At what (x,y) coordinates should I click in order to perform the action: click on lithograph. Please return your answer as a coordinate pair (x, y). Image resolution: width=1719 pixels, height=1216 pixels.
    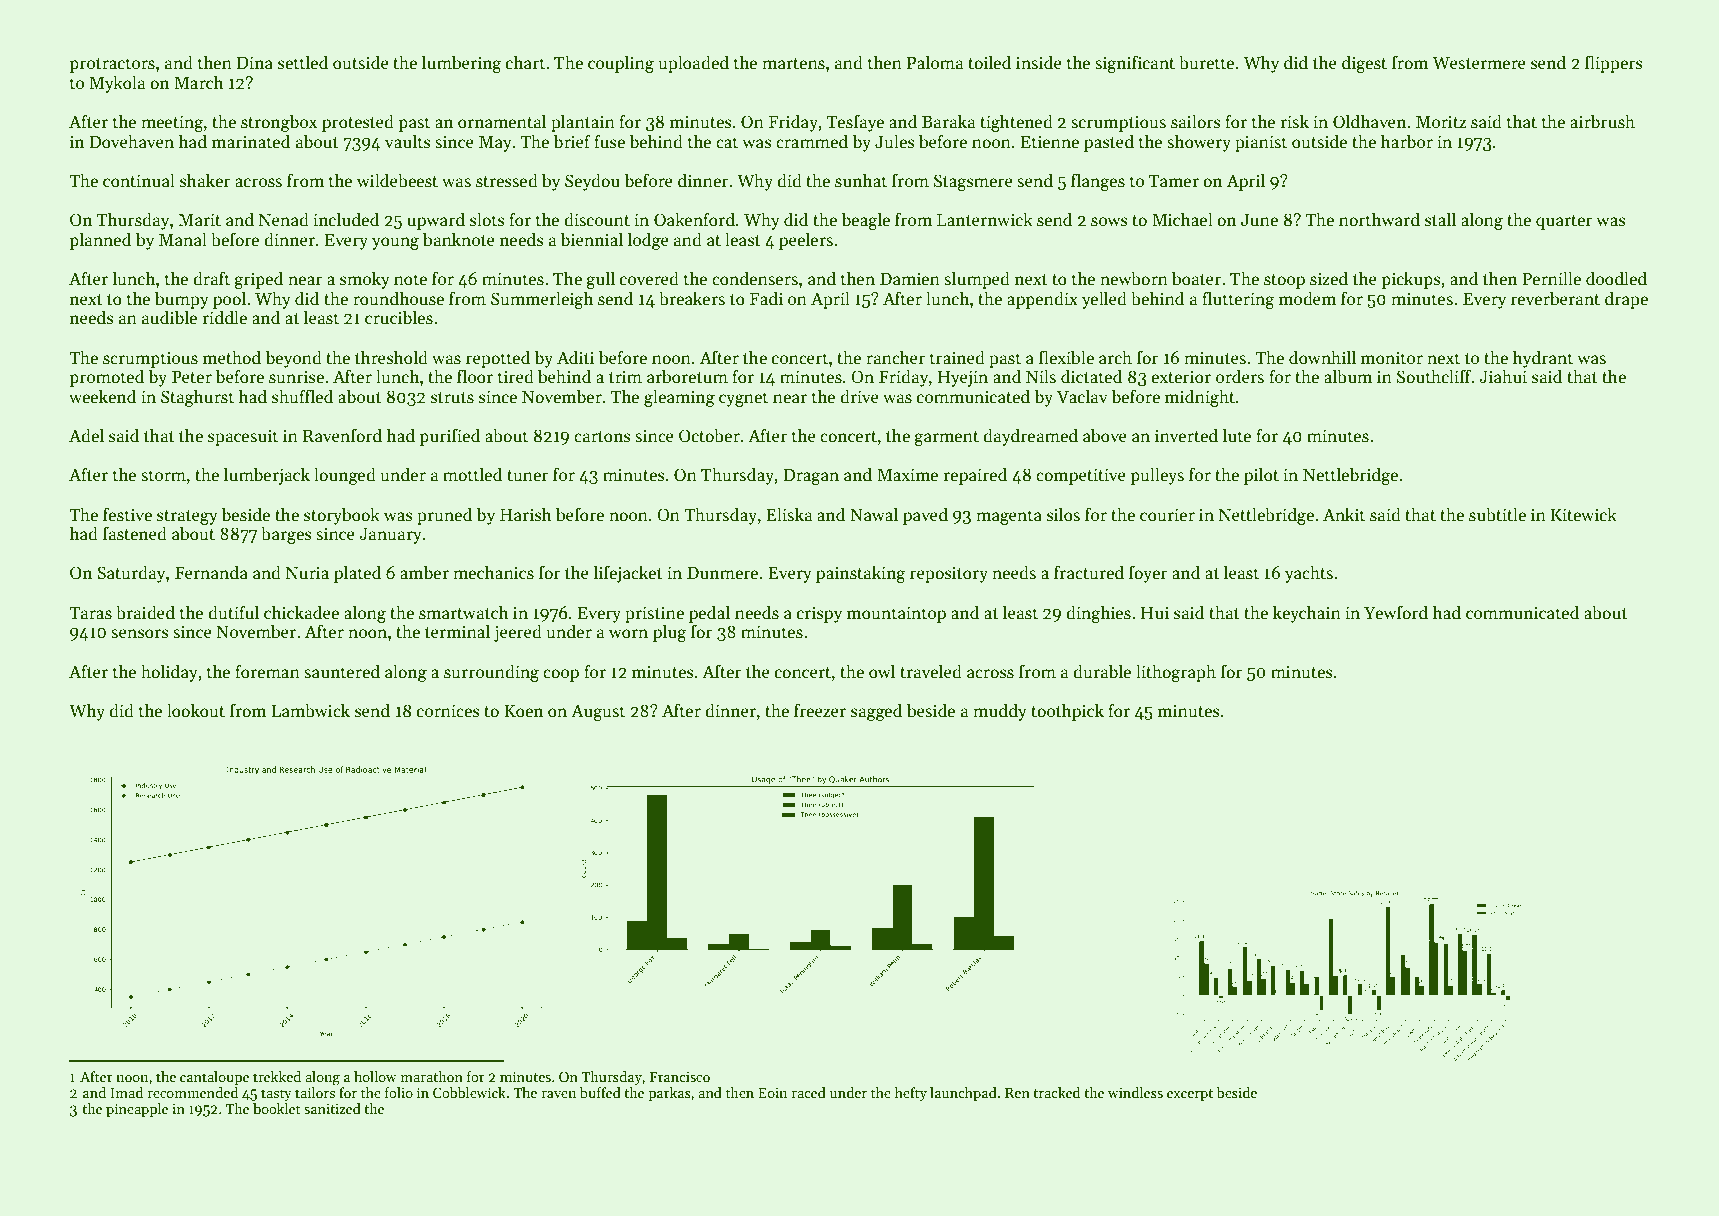
    Looking at the image, I should click on (1176, 673).
